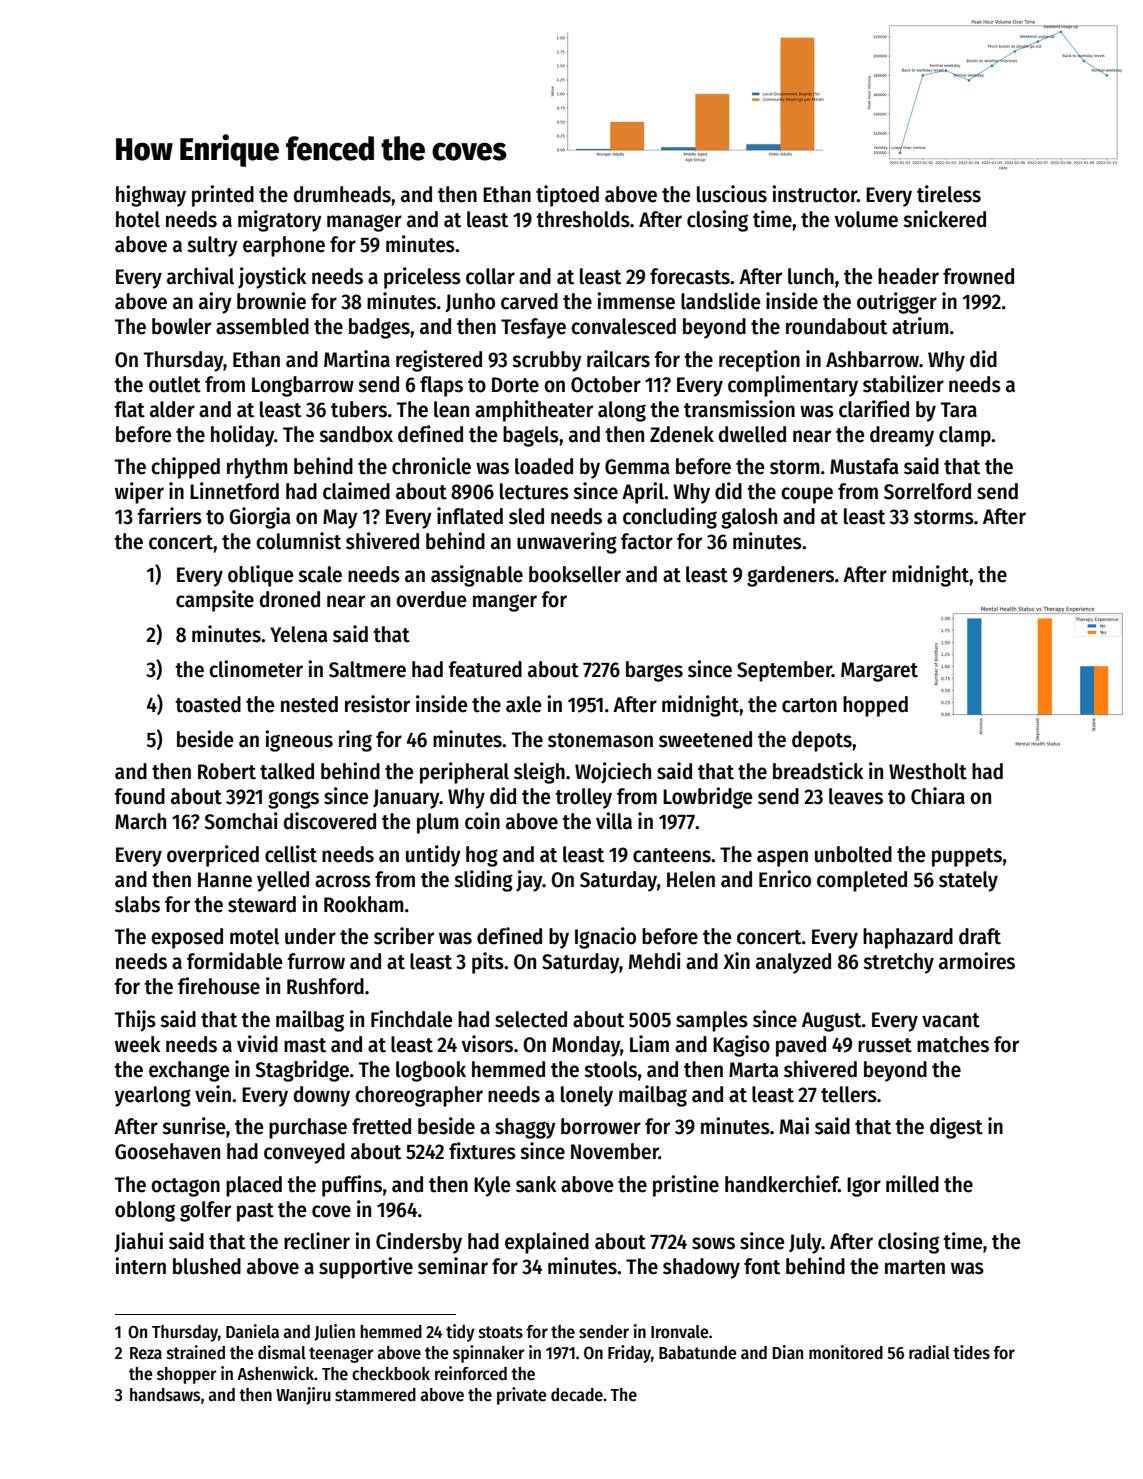  Describe the element at coordinates (529, 301) in the image. I see `carved` at that location.
